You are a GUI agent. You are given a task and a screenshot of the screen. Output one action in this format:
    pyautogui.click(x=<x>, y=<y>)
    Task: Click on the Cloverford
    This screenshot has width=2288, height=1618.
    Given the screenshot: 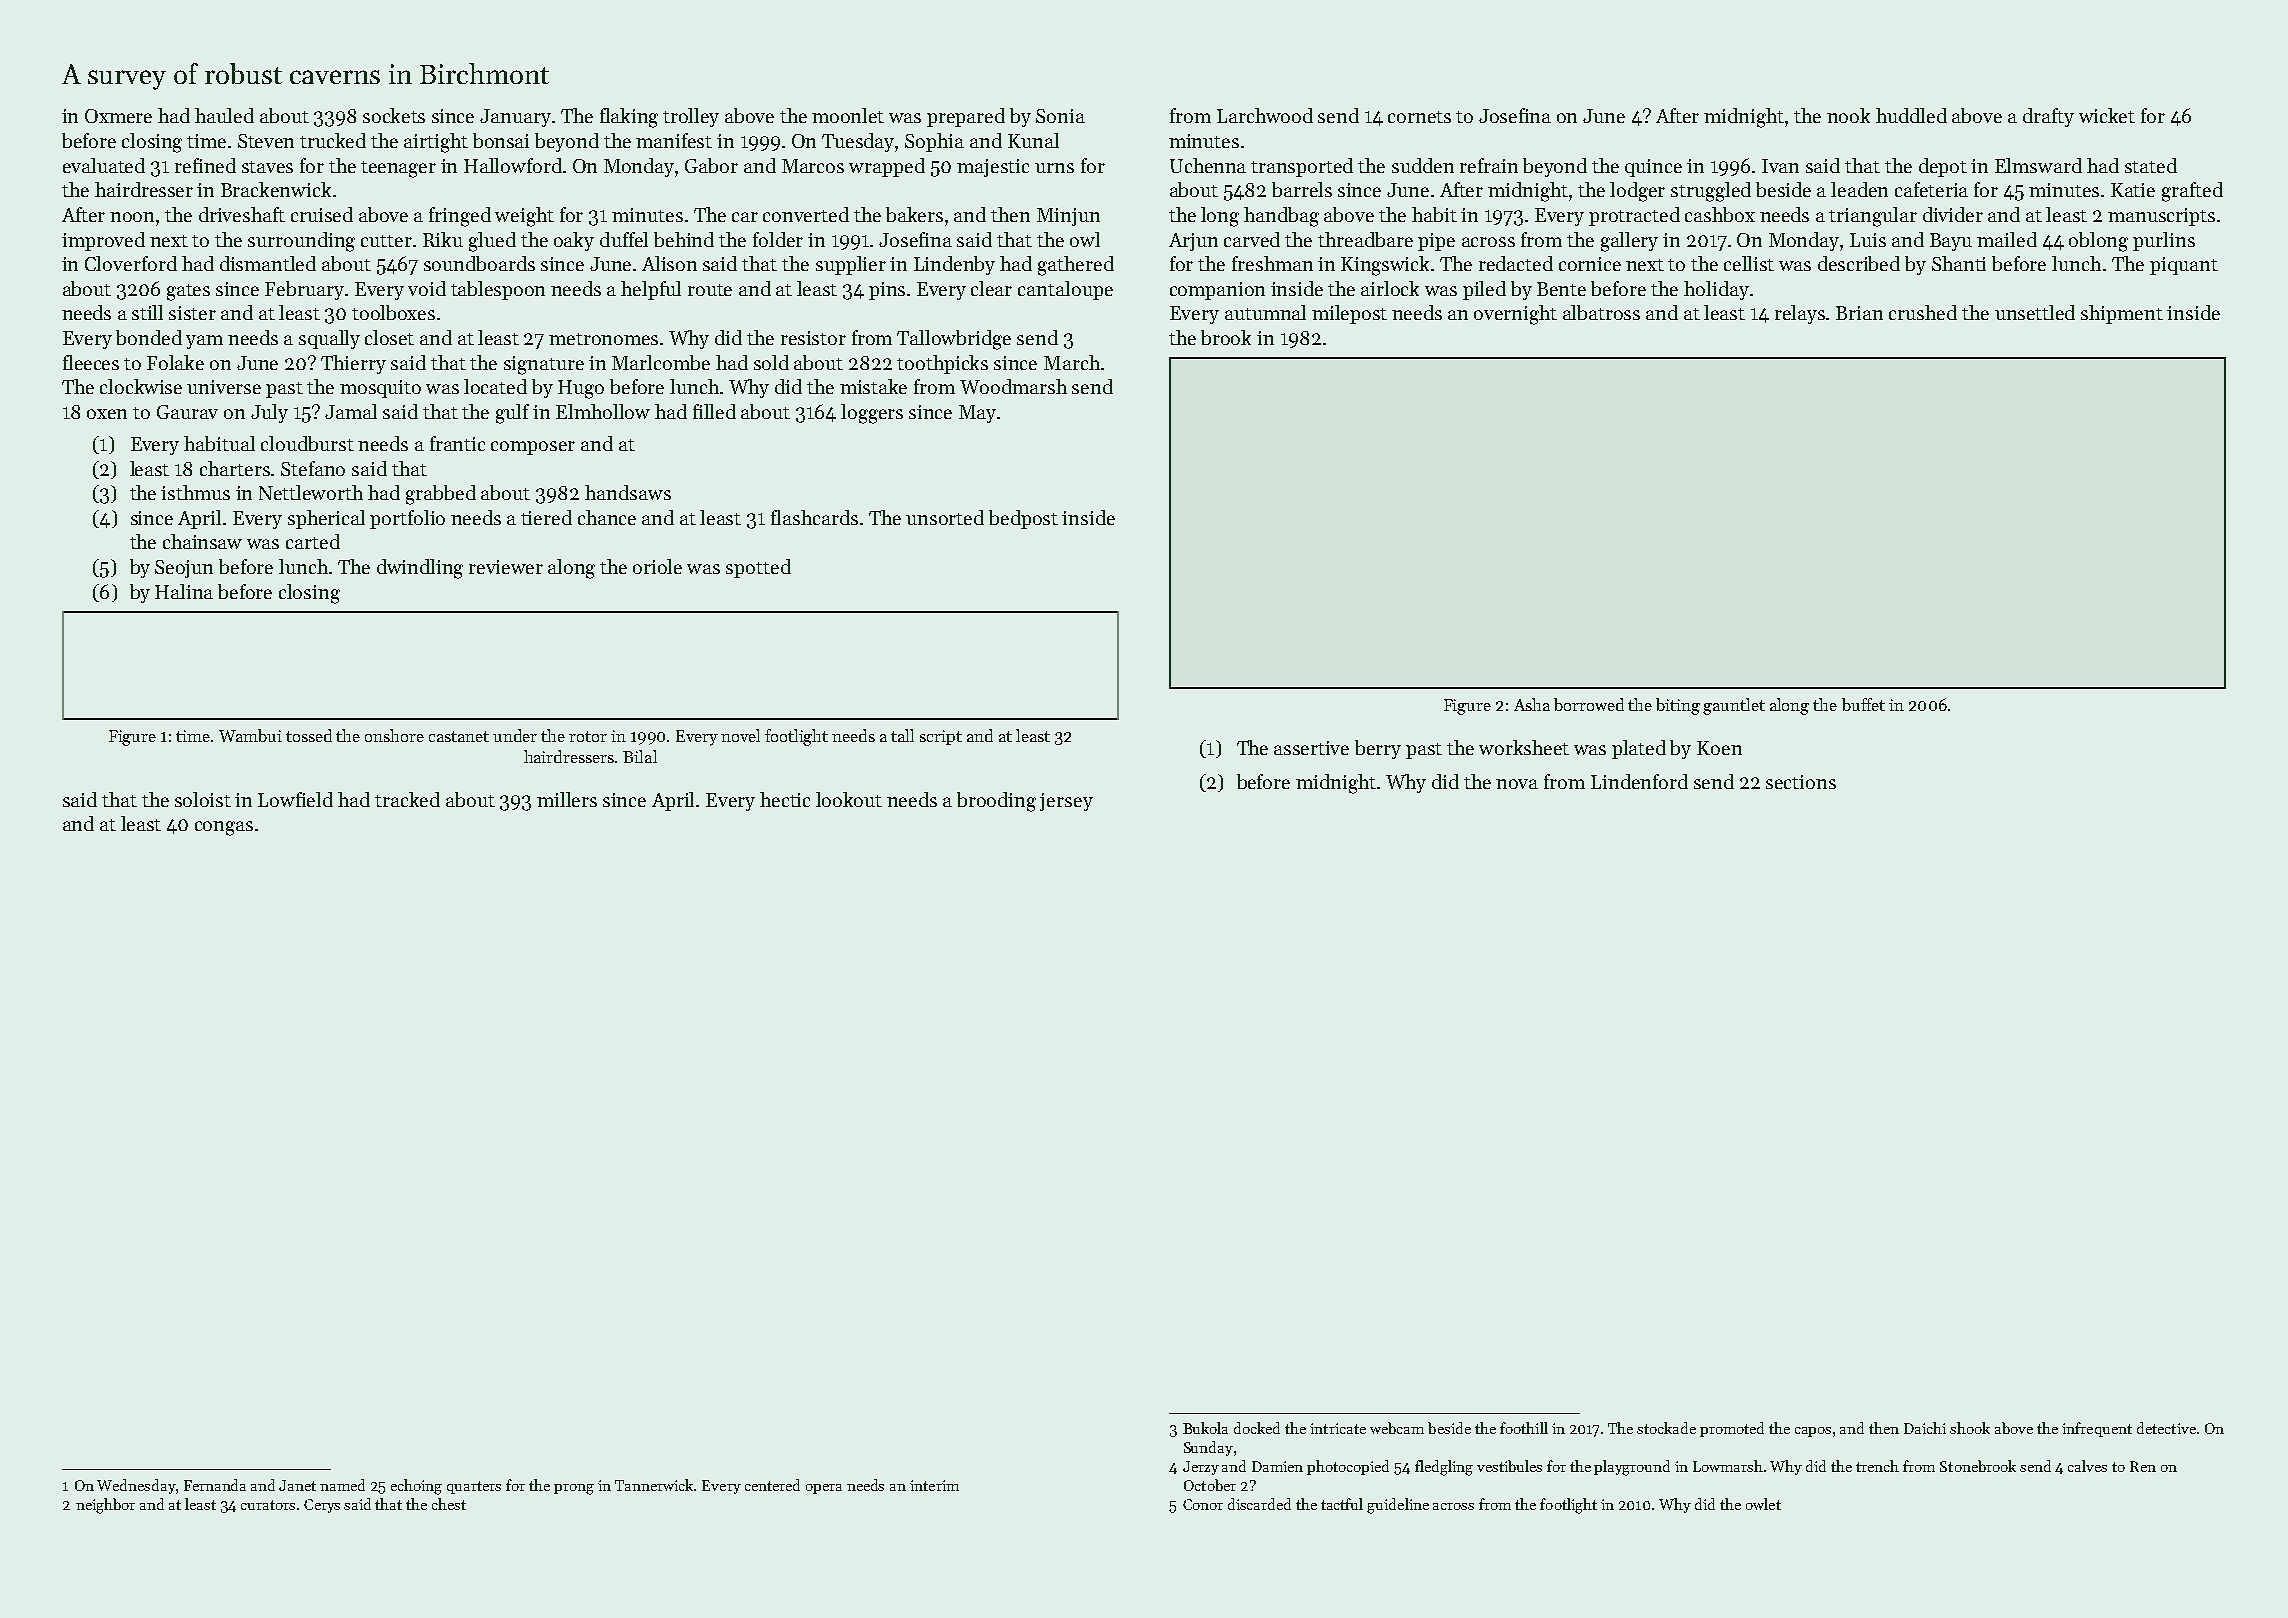 What is the action you would take?
    pyautogui.click(x=131, y=263)
